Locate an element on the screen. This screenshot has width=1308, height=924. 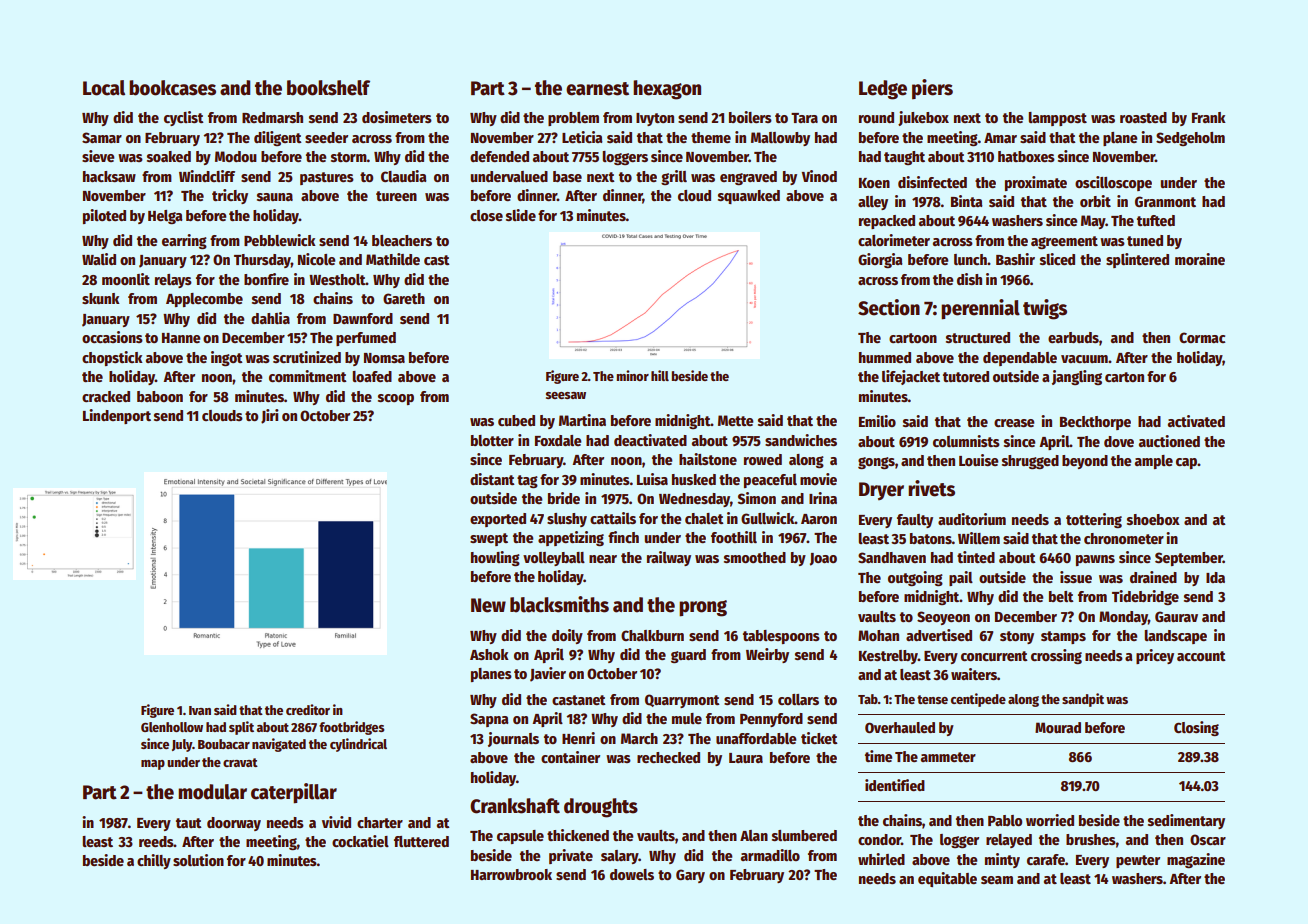
collars is located at coordinates (798, 699).
